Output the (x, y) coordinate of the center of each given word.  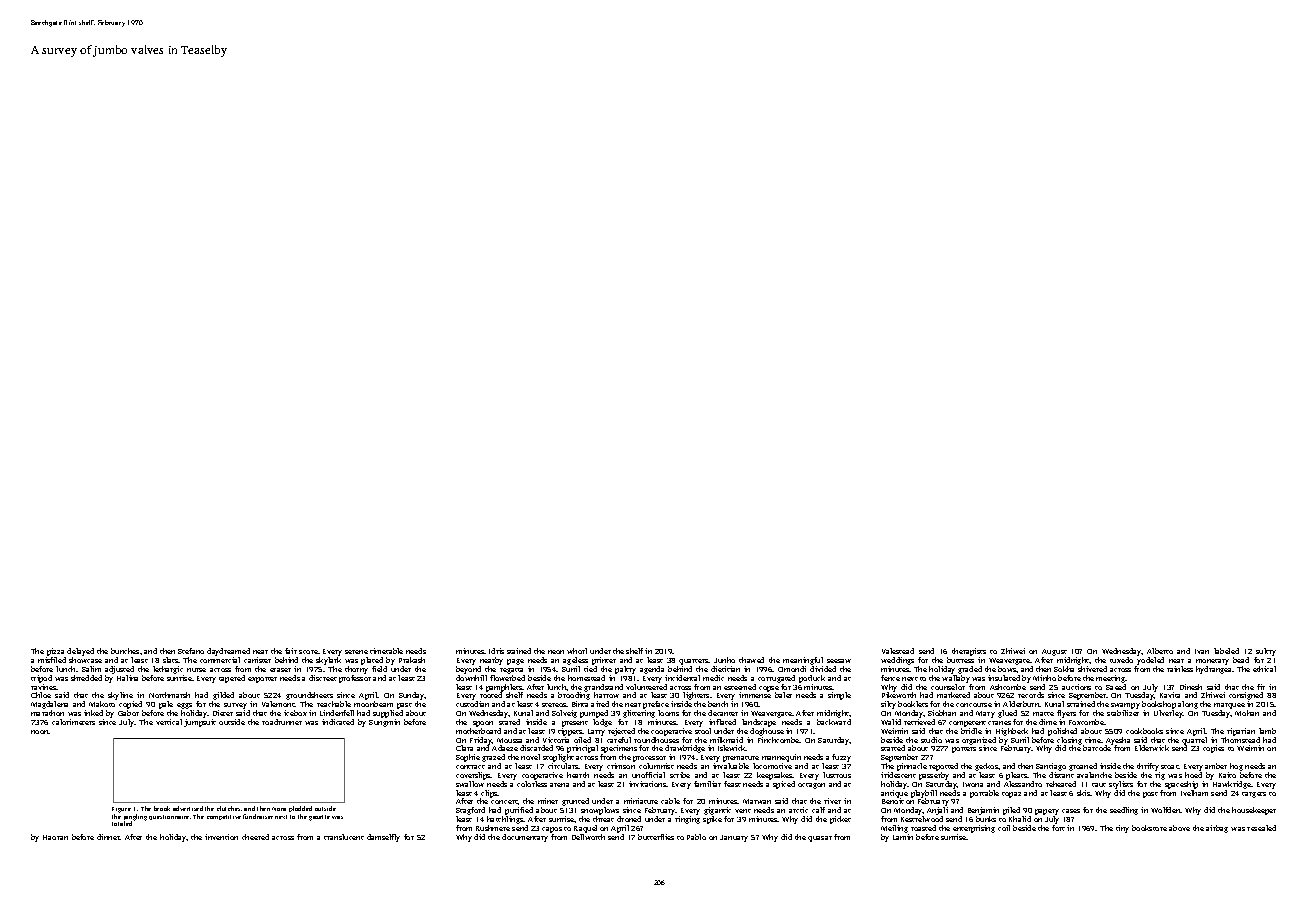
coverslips (473, 776)
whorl (577, 651)
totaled (122, 823)
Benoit (893, 801)
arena (559, 785)
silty (888, 705)
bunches (125, 651)
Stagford (470, 811)
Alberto (1160, 651)
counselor (948, 687)
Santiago (1051, 767)
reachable (334, 704)
